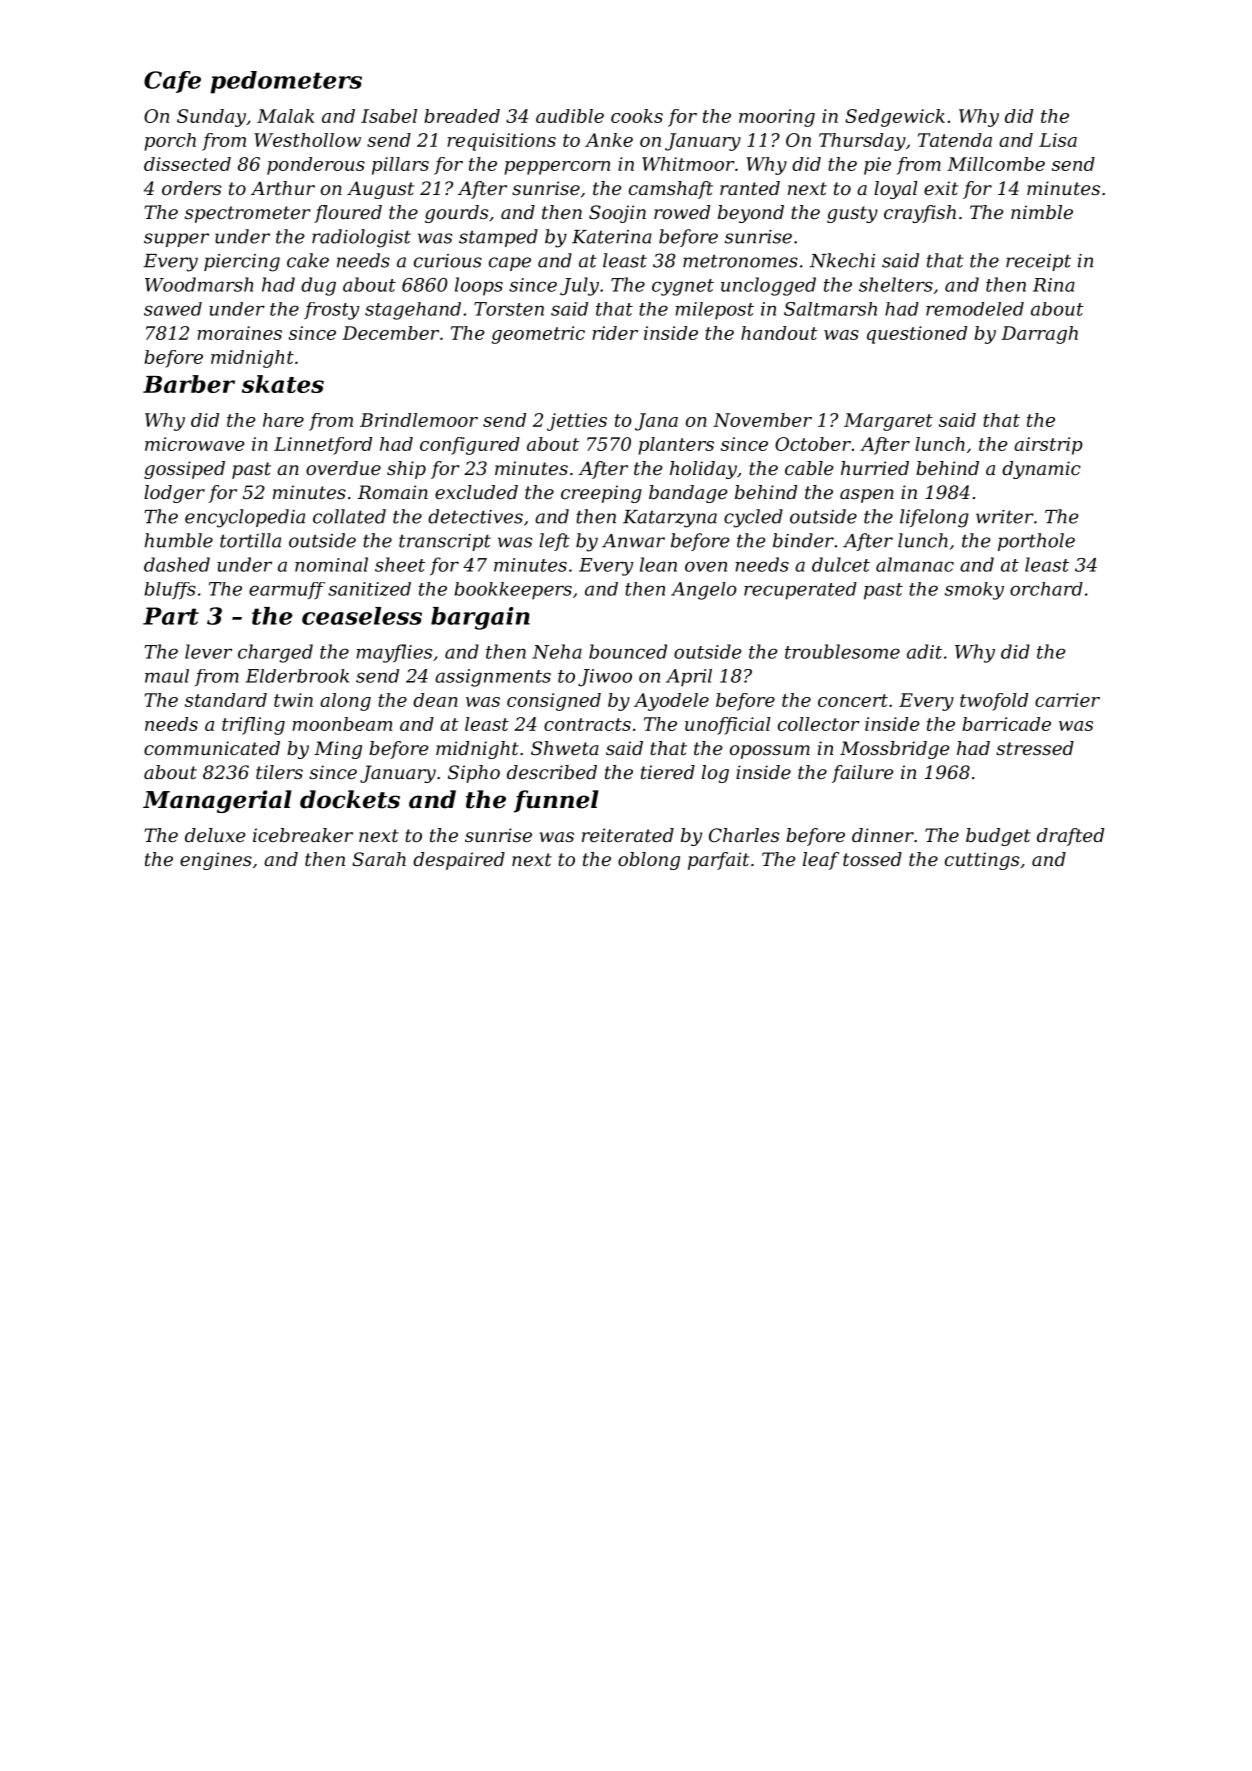 The height and width of the image is (1771, 1252). What do you see at coordinates (570, 116) in the image?
I see `audible` at bounding box center [570, 116].
